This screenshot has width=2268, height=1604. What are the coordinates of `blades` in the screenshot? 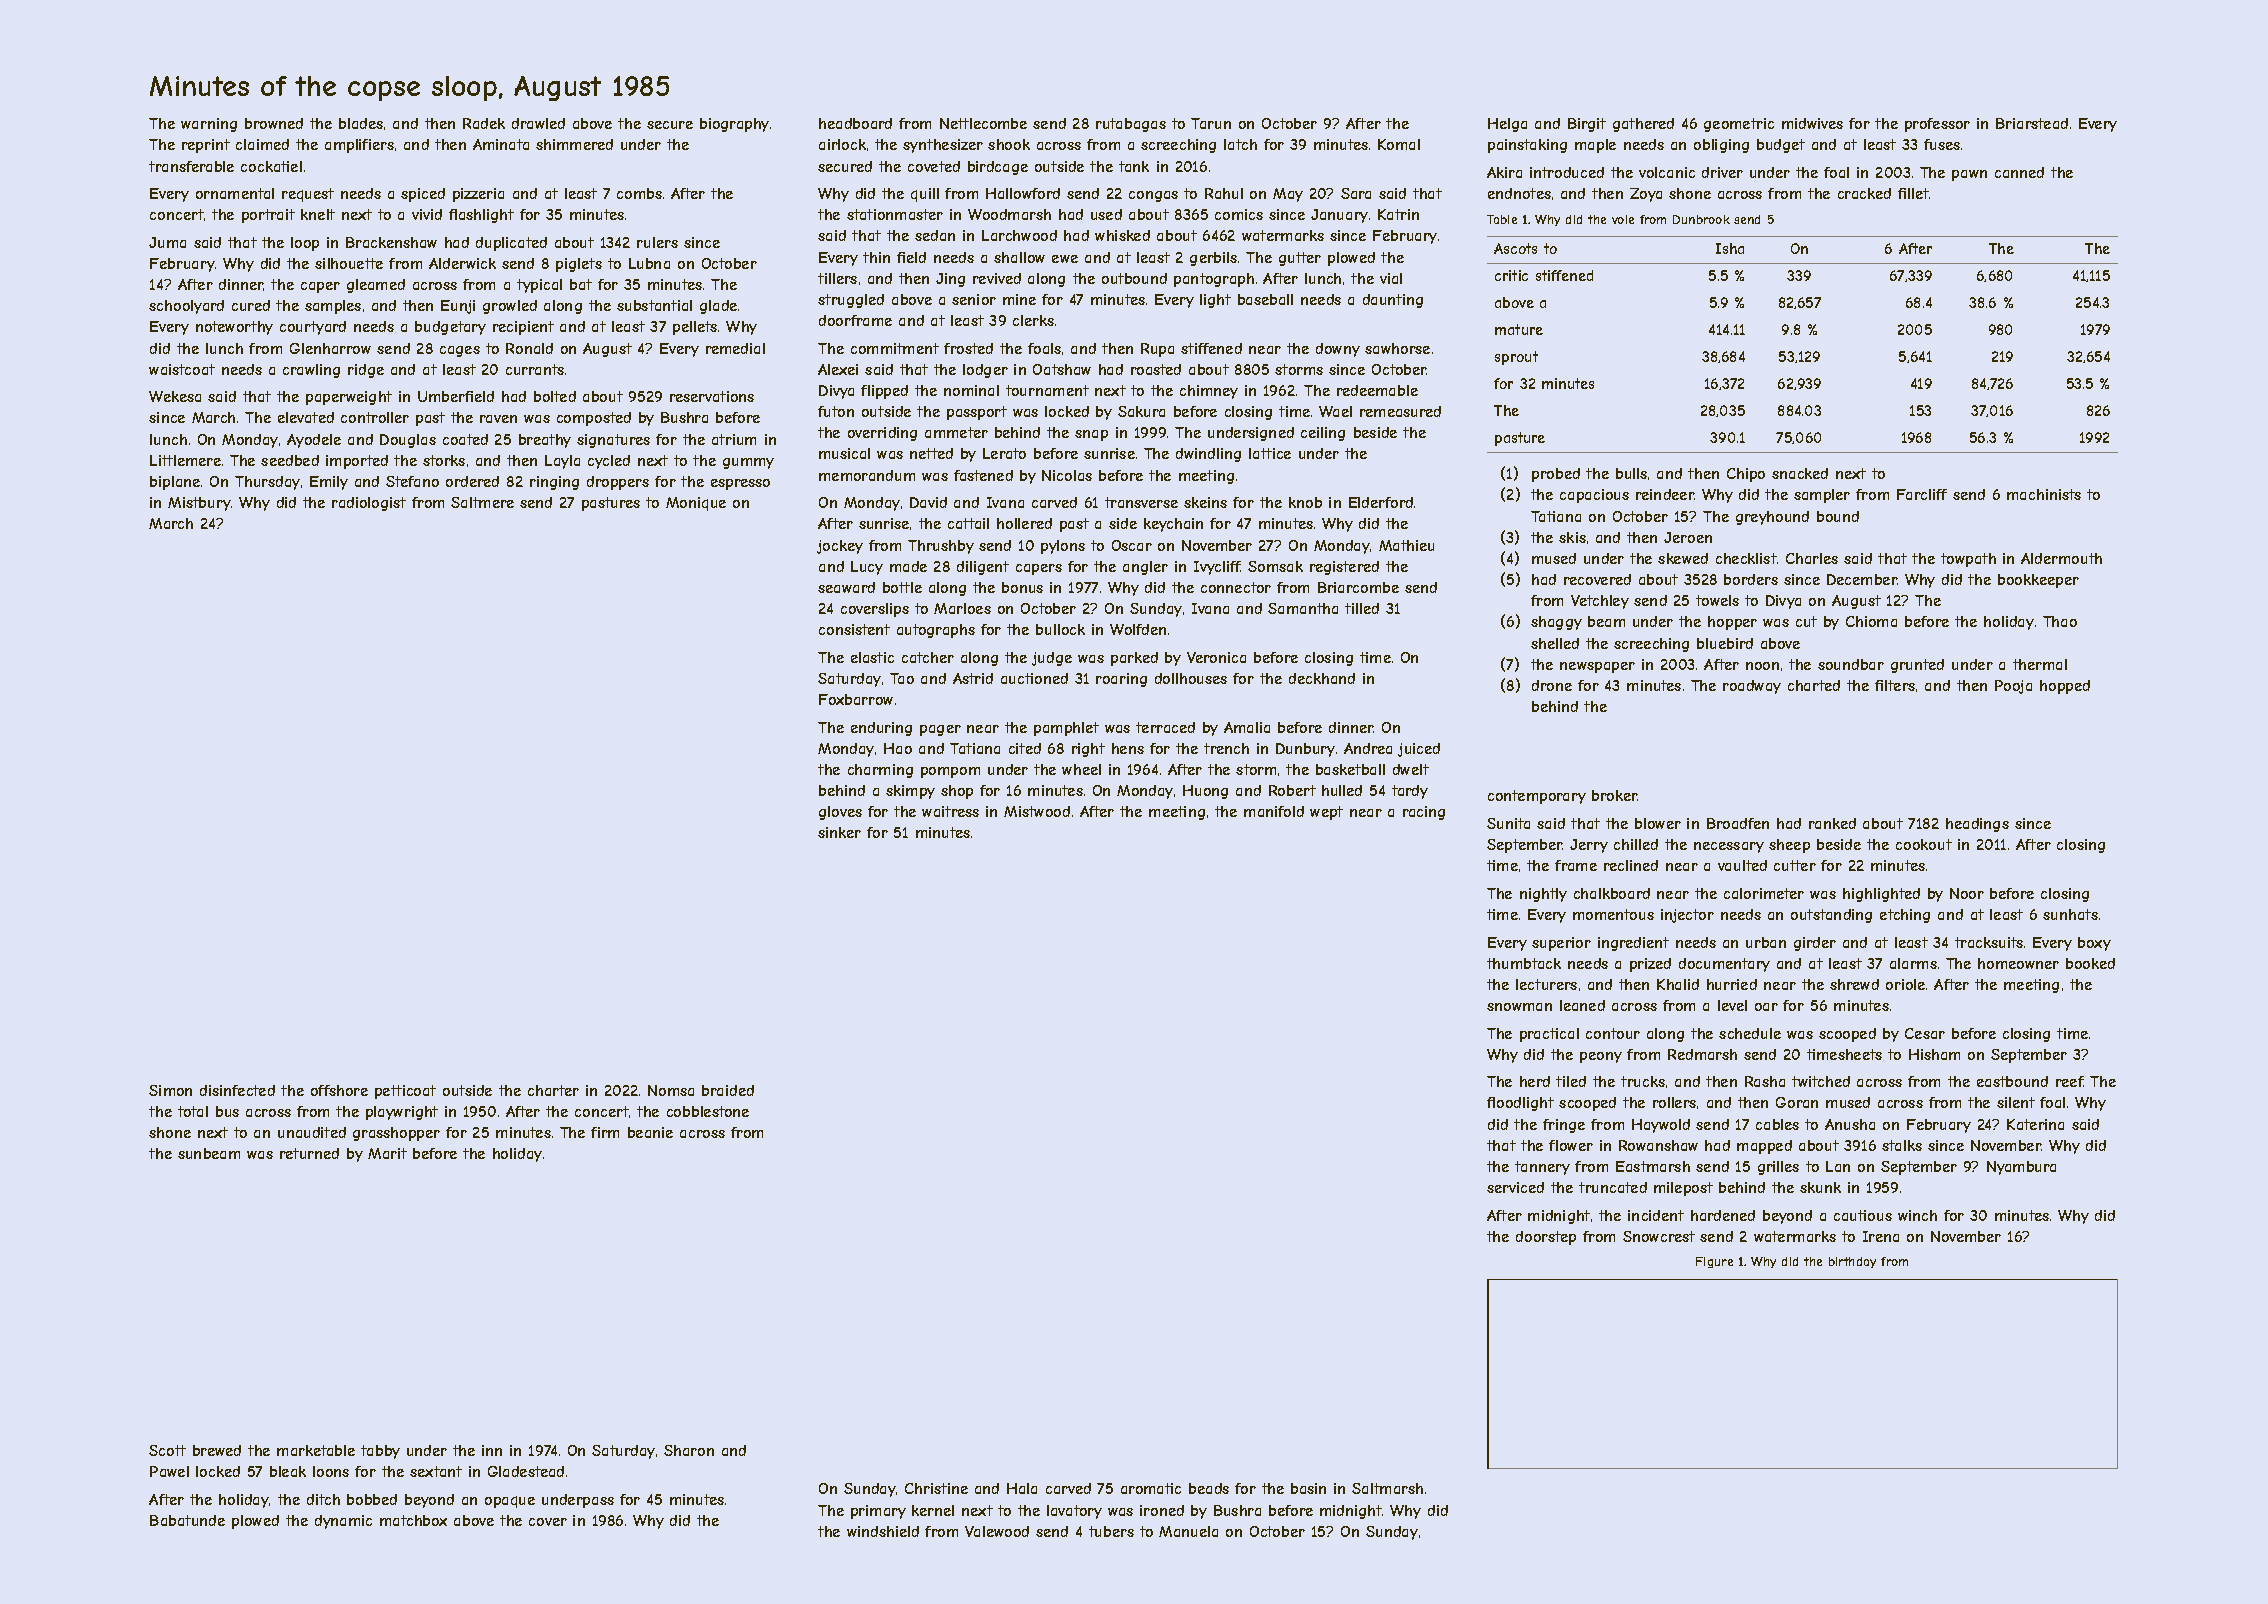 It's located at (361, 123).
